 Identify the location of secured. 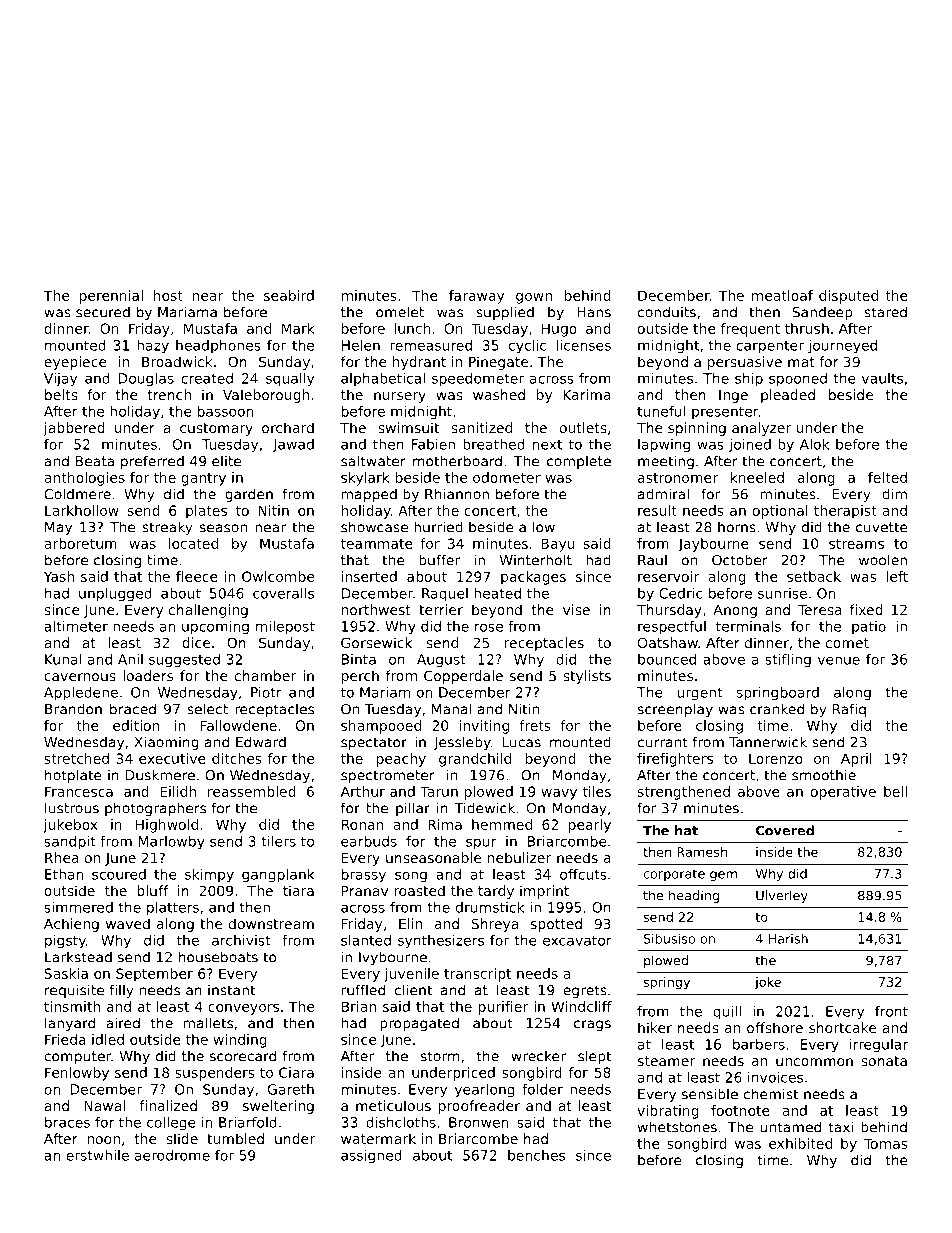
(103, 312).
